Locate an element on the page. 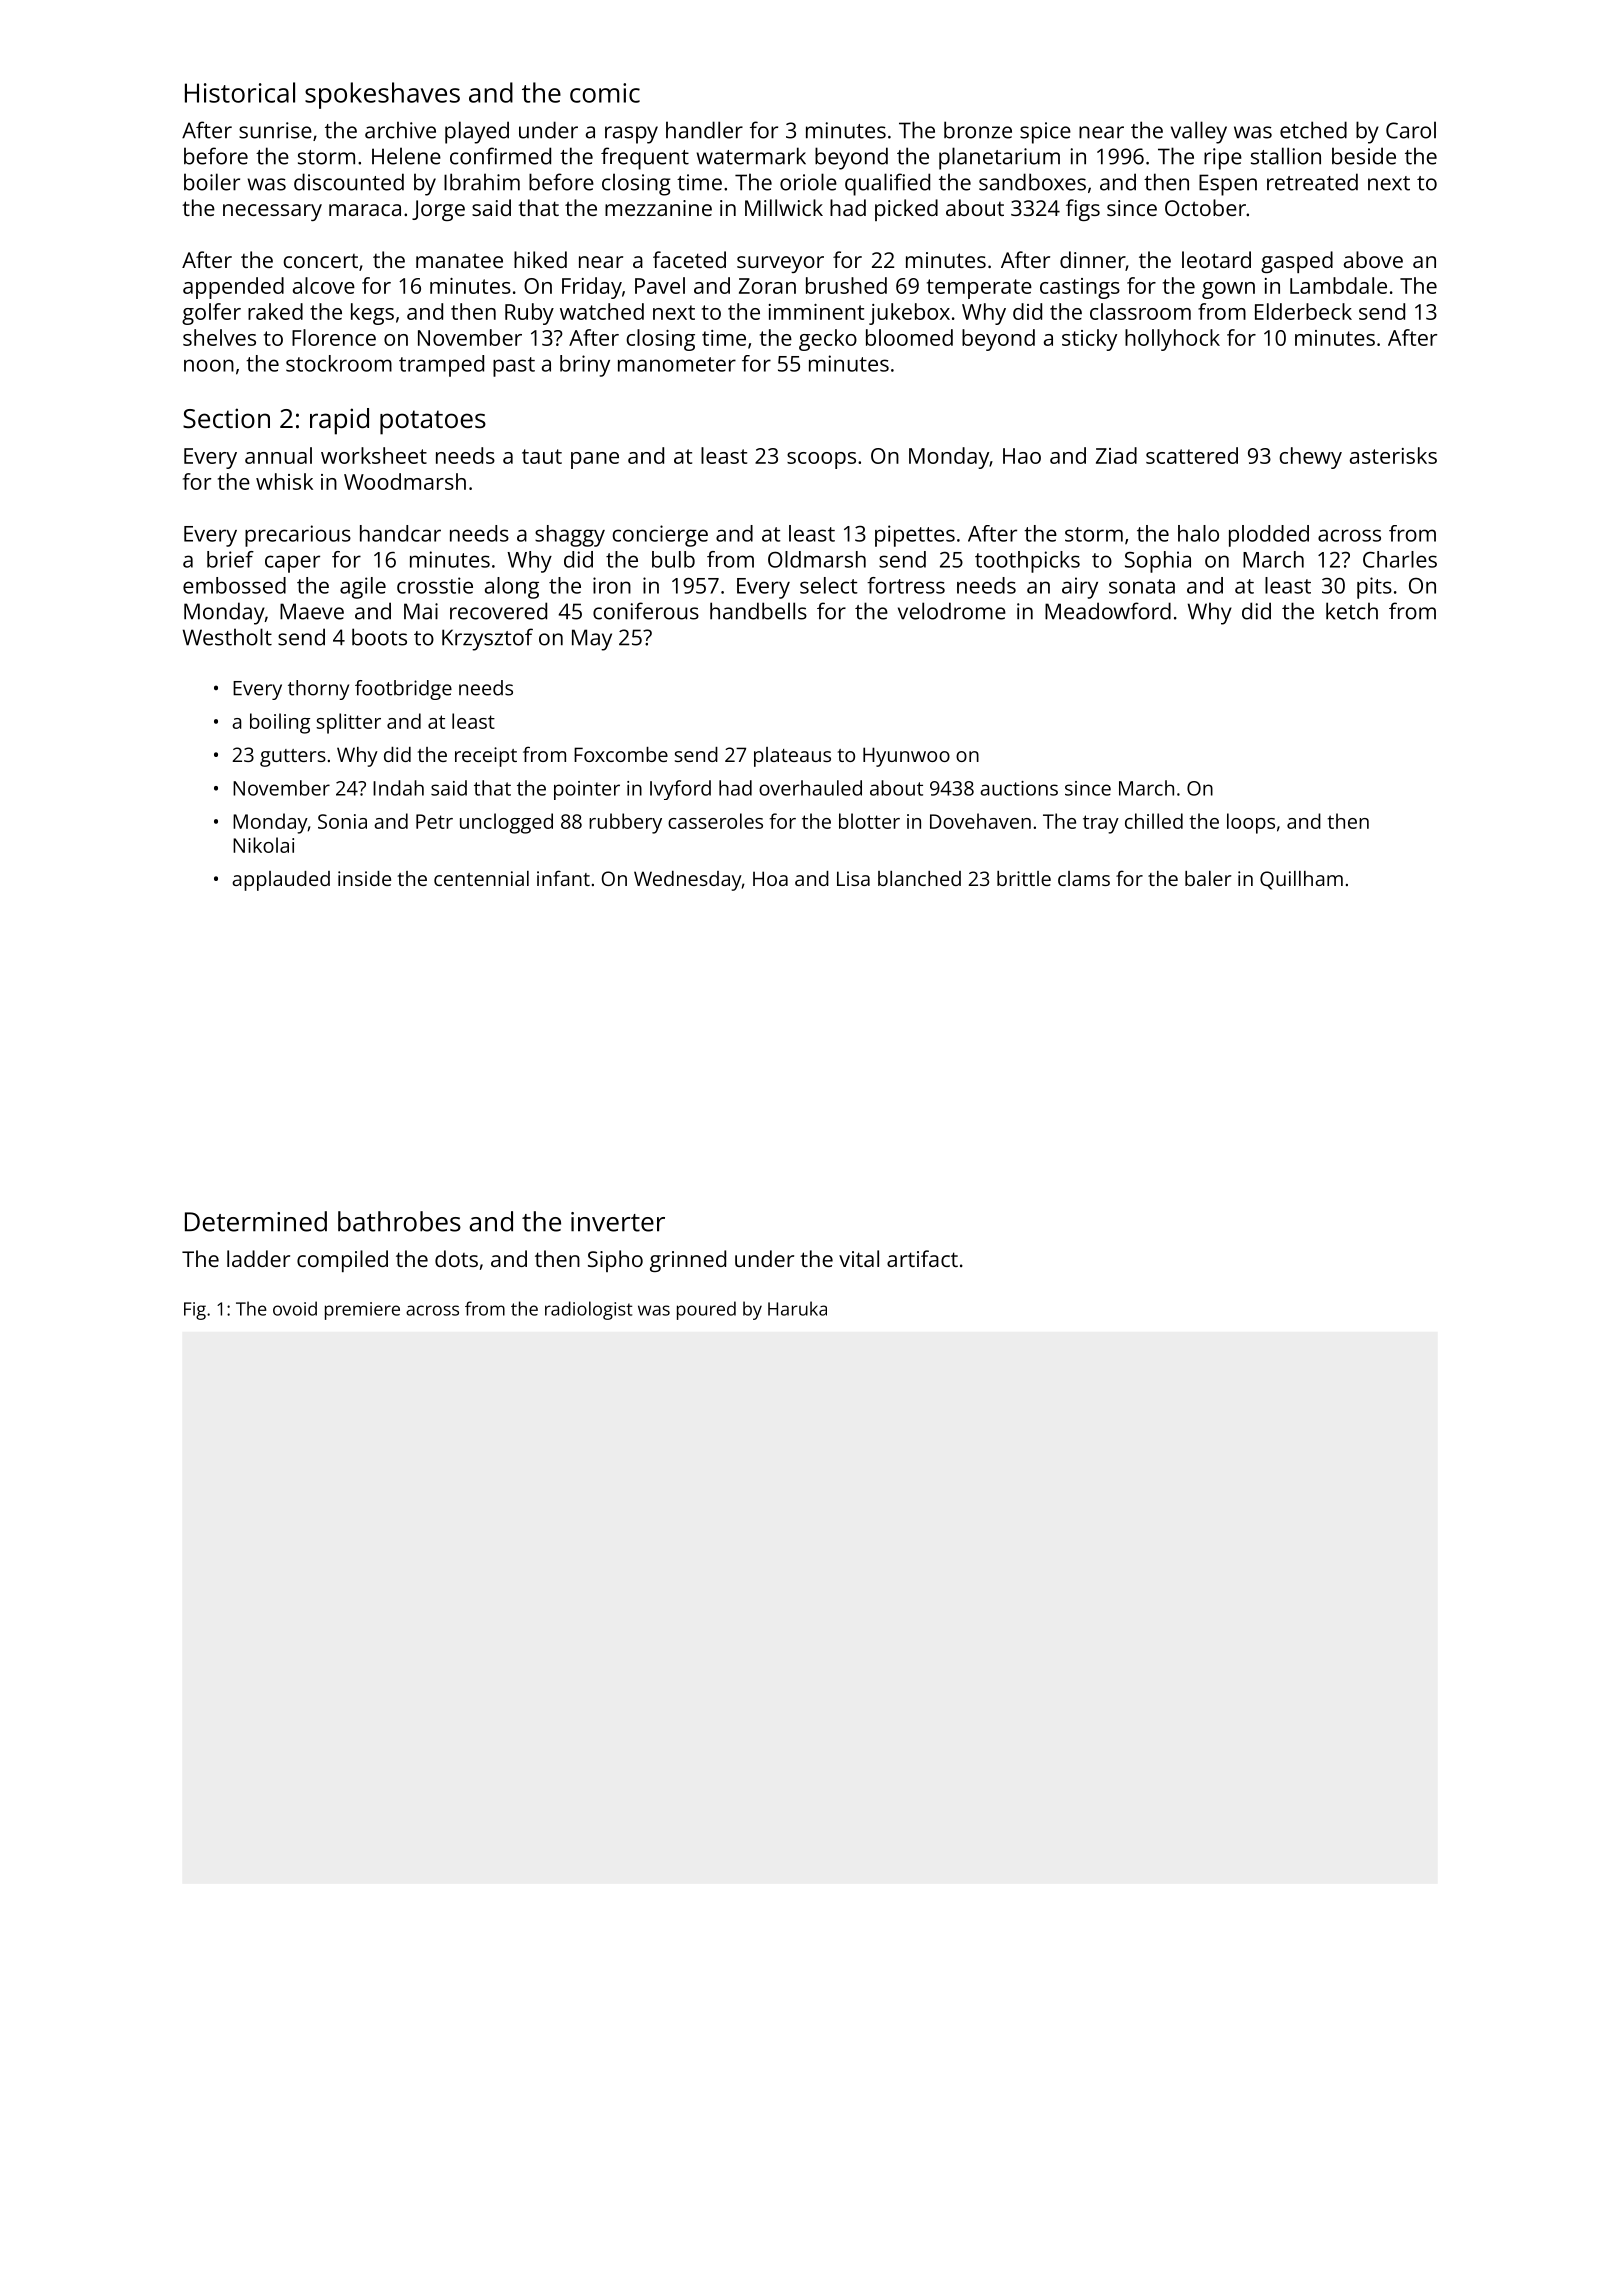  Pavel is located at coordinates (660, 285).
